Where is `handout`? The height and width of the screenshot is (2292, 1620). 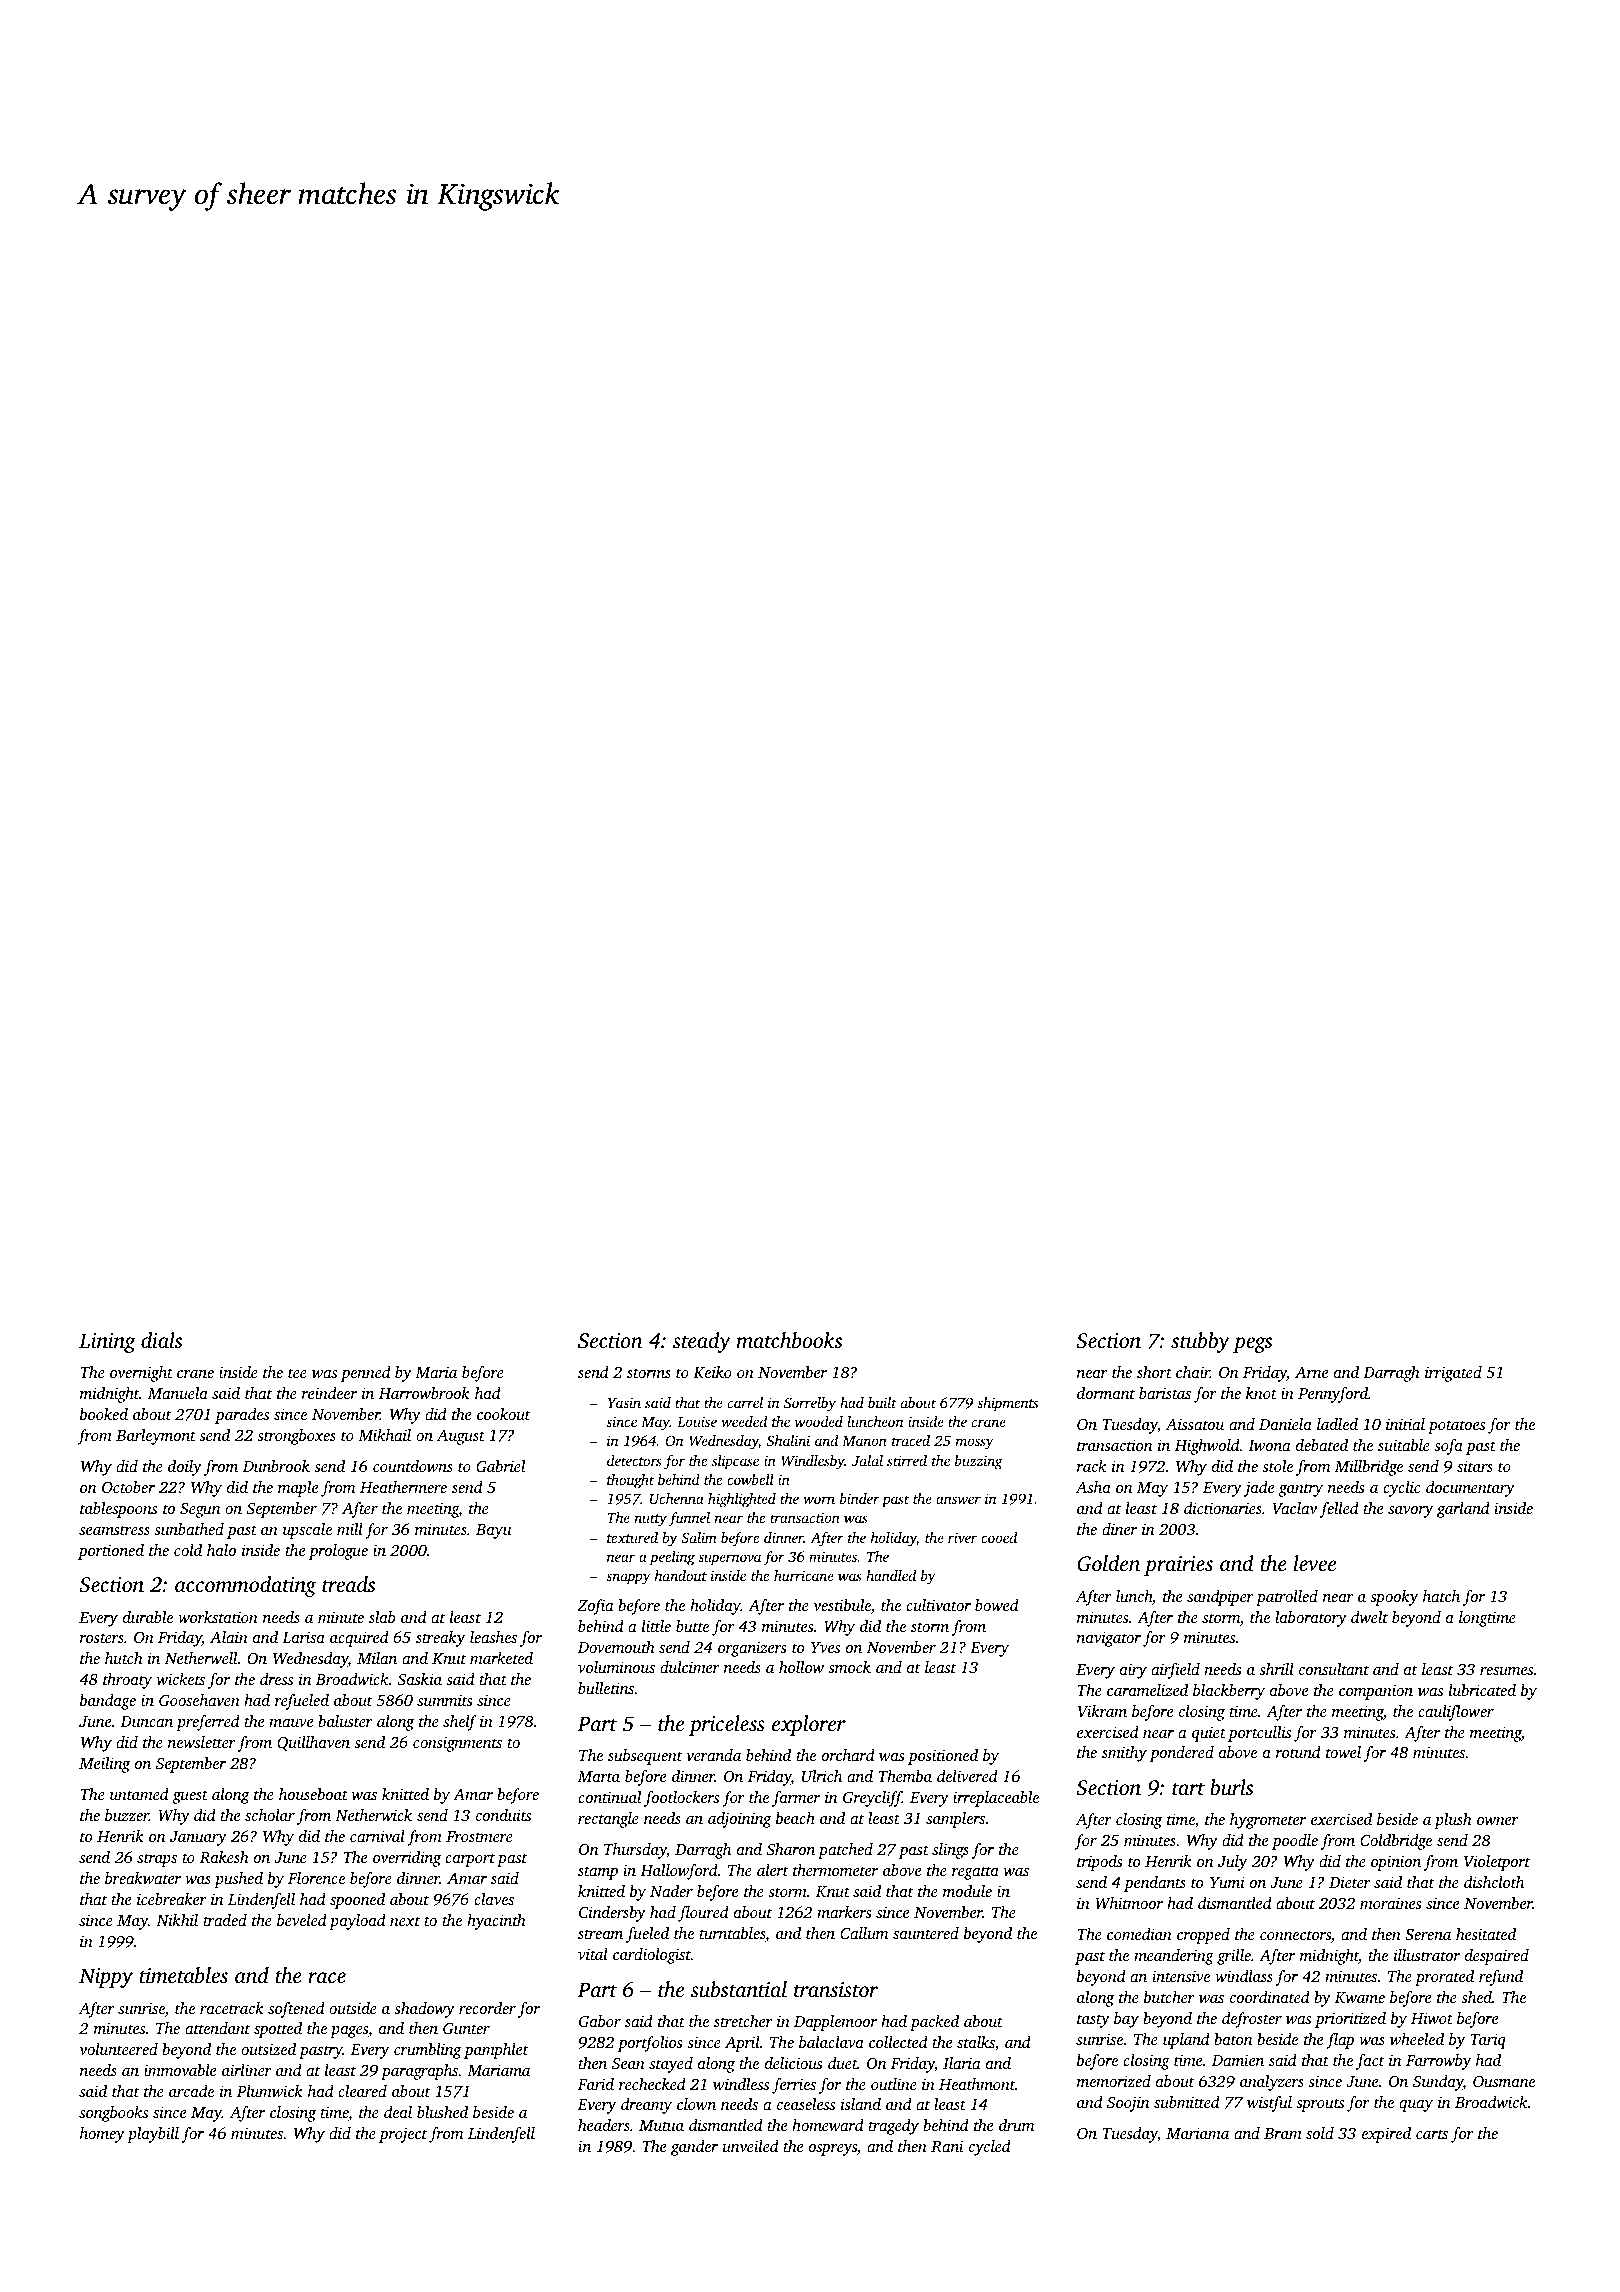
handout is located at coordinates (681, 1575).
